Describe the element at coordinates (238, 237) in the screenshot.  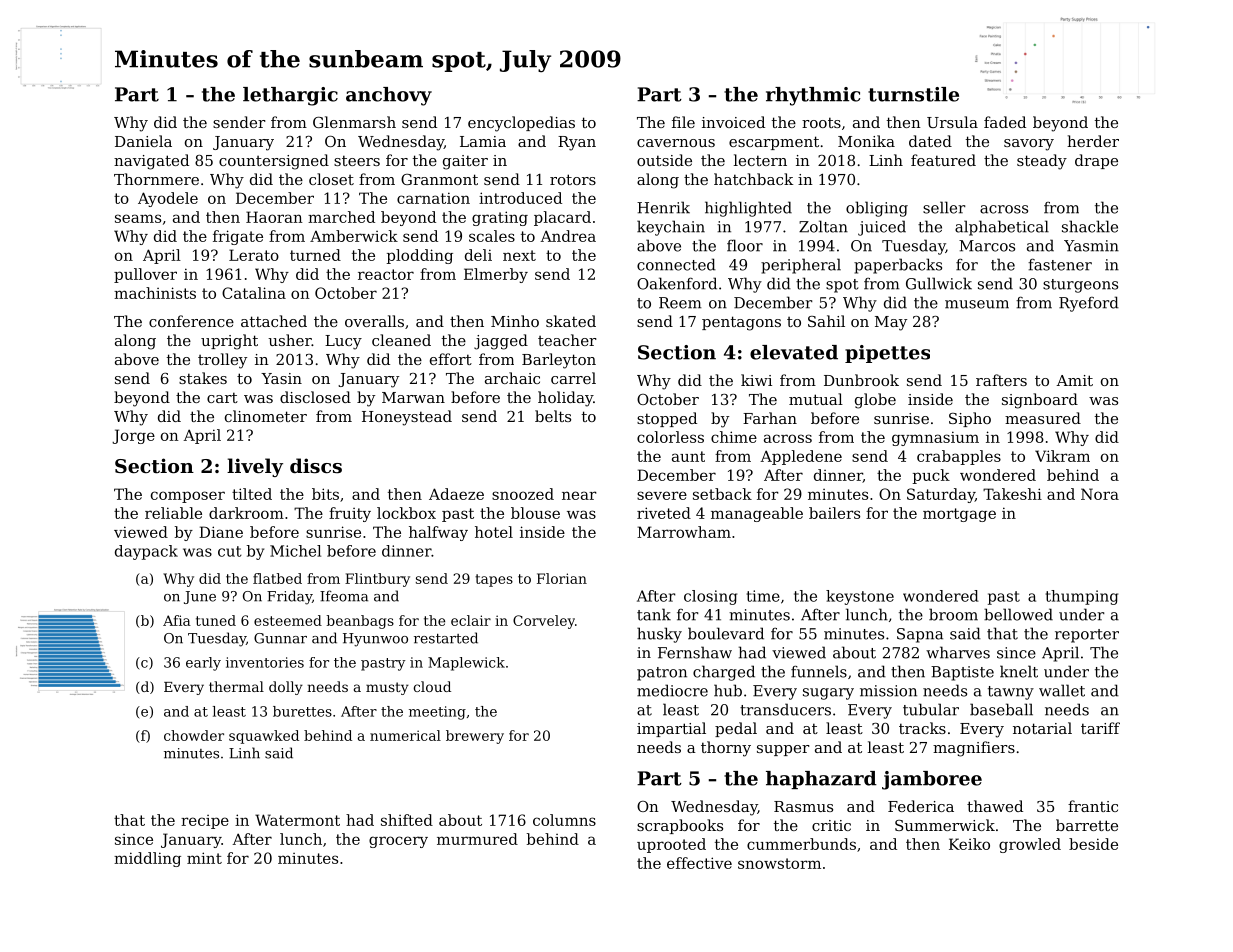
I see `frigate` at that location.
